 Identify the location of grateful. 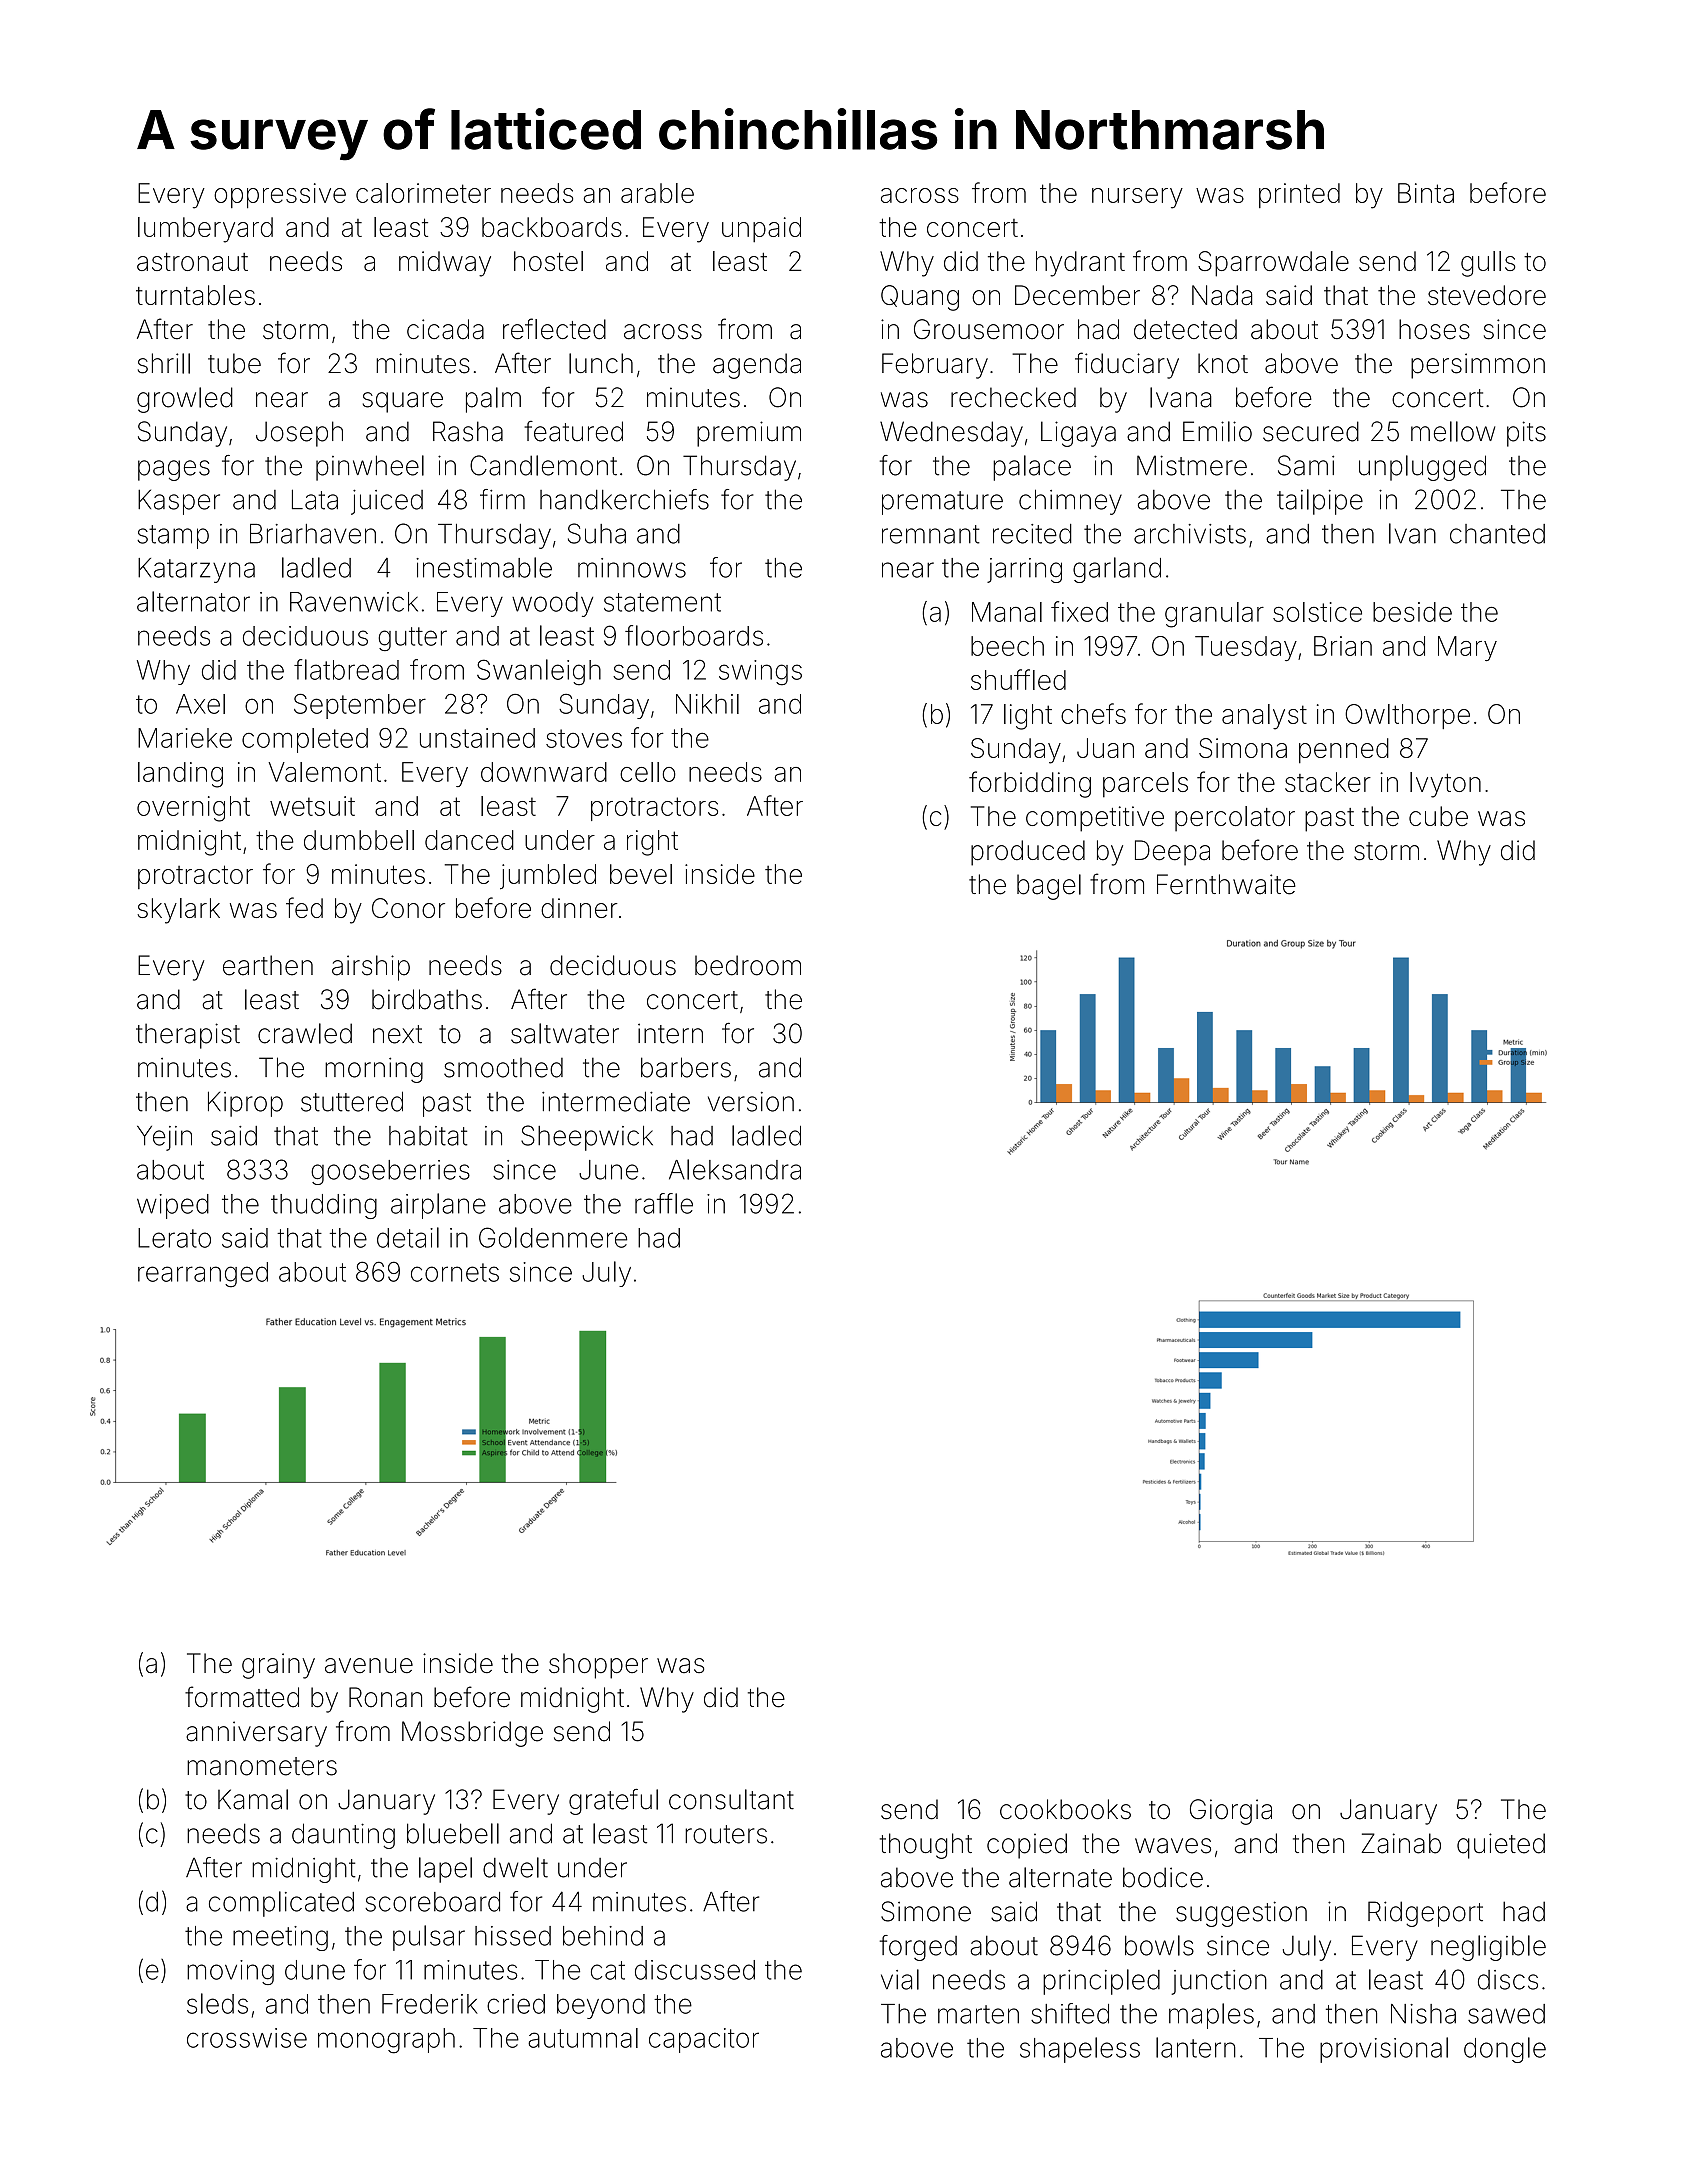
(613, 1802).
